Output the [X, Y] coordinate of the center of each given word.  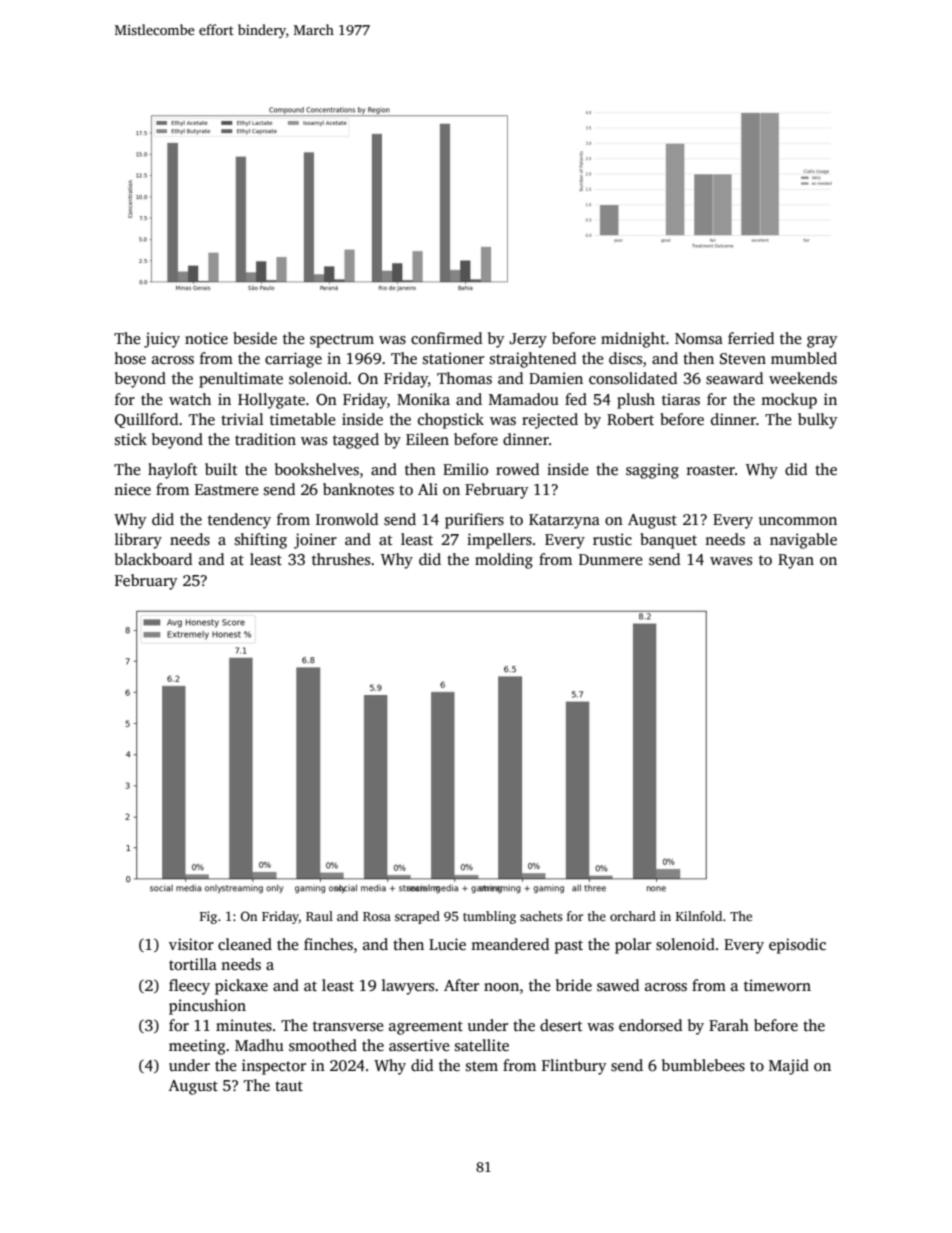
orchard [633, 916]
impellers [499, 541]
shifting [261, 541]
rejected [550, 421]
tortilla [193, 964]
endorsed [650, 1025]
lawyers [408, 987]
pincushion [207, 1007]
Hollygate [271, 401]
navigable [803, 541]
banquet [668, 541]
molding [504, 561]
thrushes [341, 559]
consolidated [633, 378]
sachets [541, 916]
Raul [319, 916]
